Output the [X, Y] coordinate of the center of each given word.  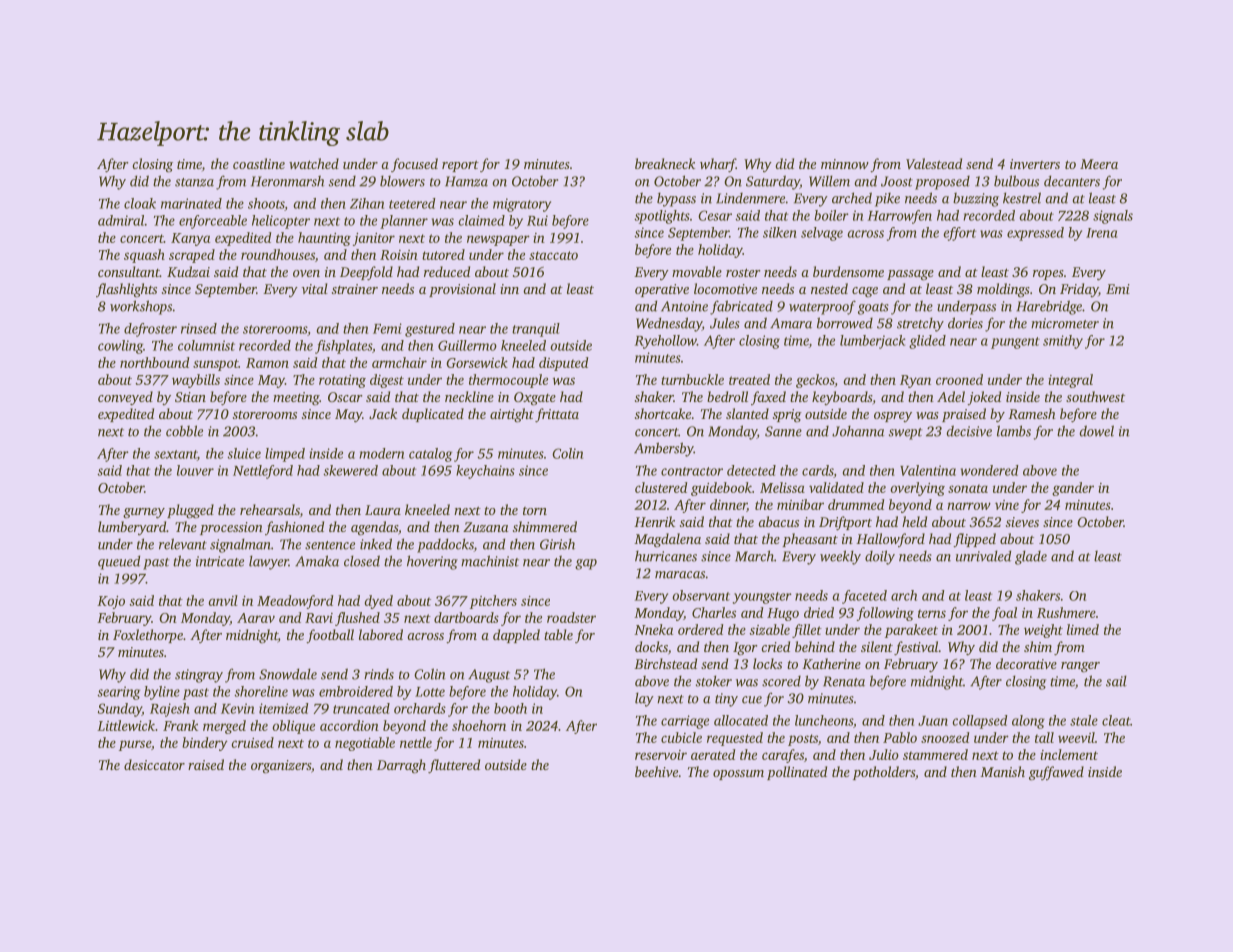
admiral [121, 220]
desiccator [154, 764]
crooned [959, 379]
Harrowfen [900, 217]
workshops [141, 307]
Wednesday [669, 324]
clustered [661, 487]
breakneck [665, 163]
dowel [1096, 431]
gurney [144, 513]
